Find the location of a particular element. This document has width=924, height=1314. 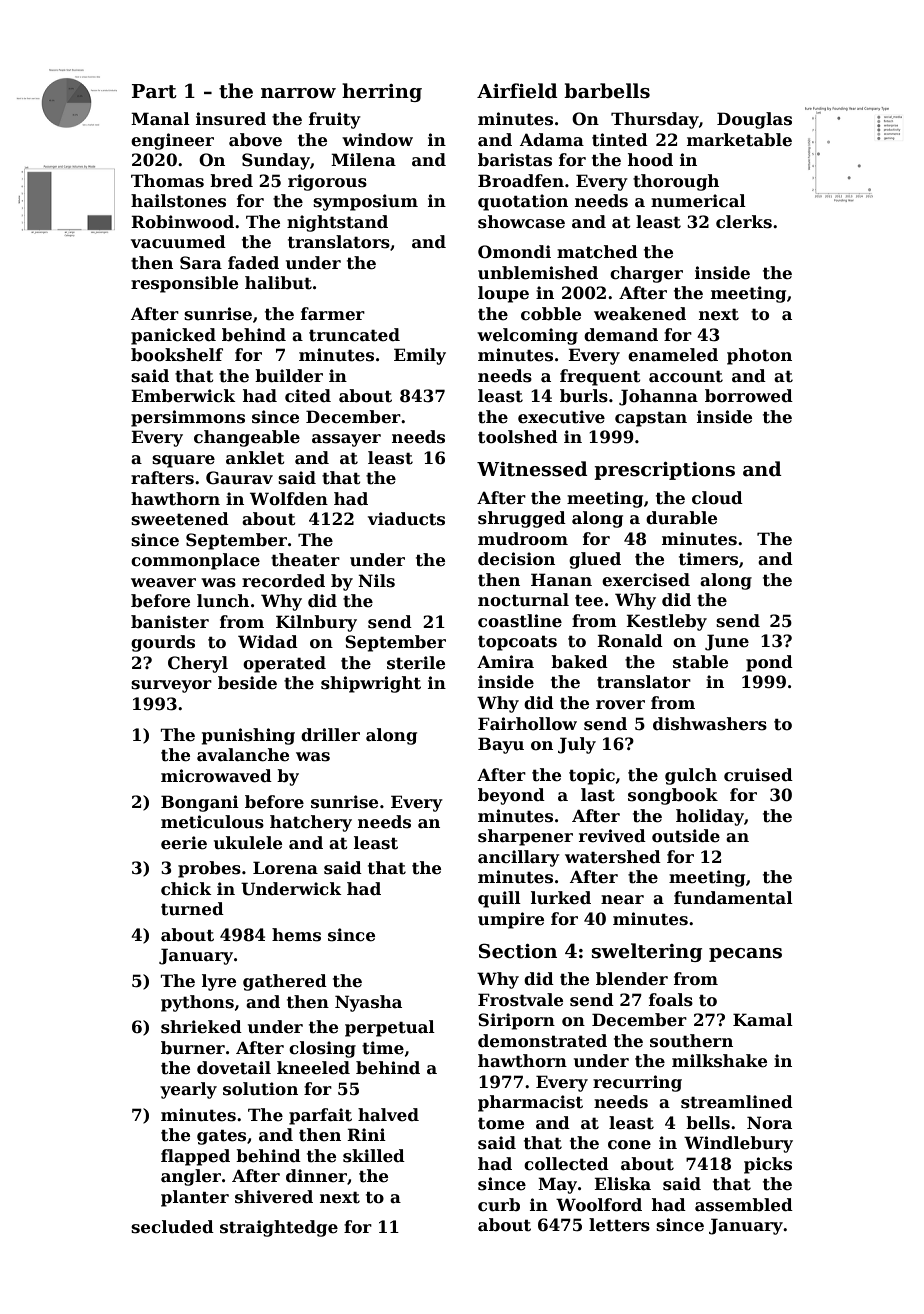

executive is located at coordinates (561, 417).
